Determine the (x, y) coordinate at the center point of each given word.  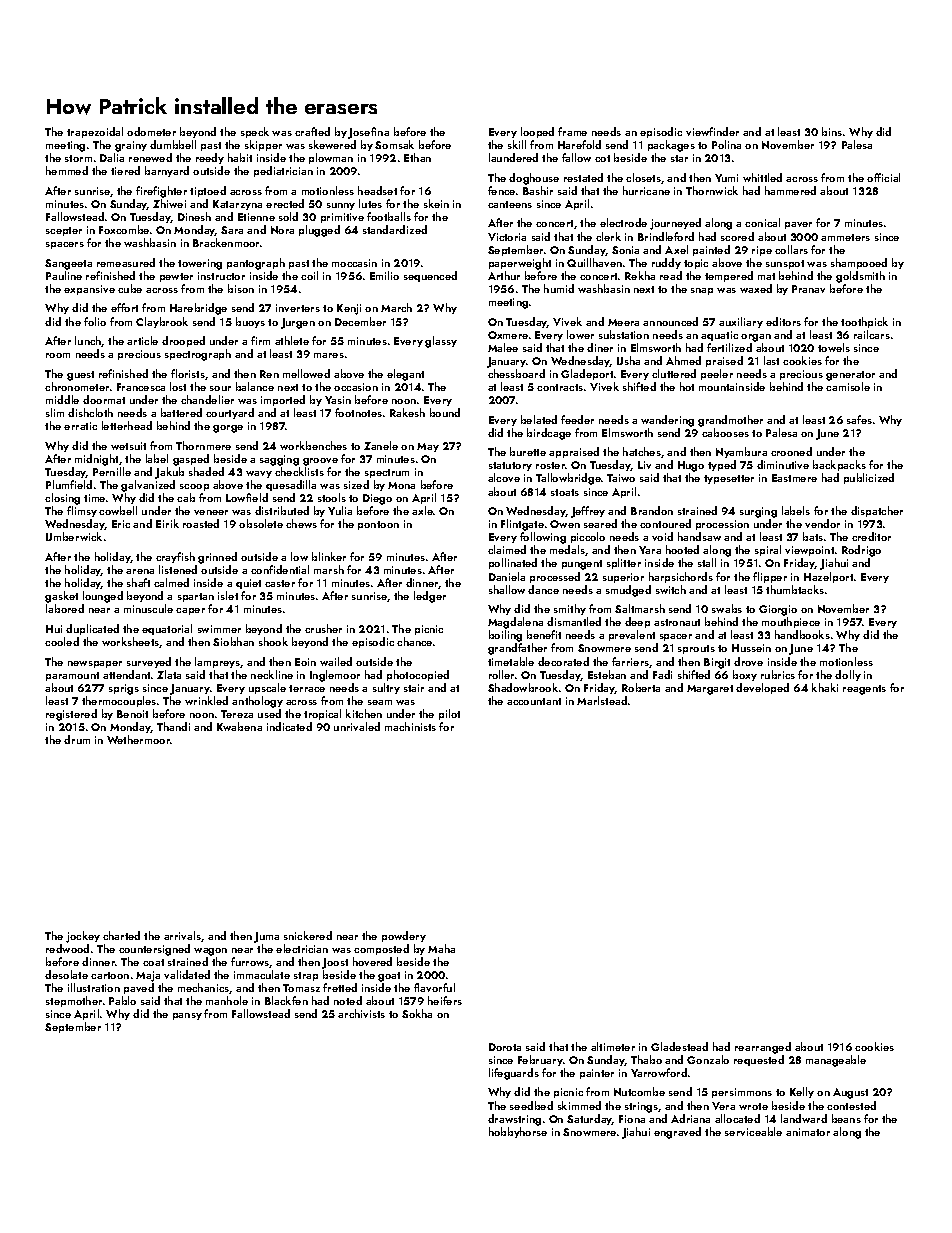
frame (572, 131)
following (543, 538)
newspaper (95, 664)
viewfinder (712, 131)
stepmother (74, 1001)
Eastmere (794, 478)
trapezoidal (95, 132)
